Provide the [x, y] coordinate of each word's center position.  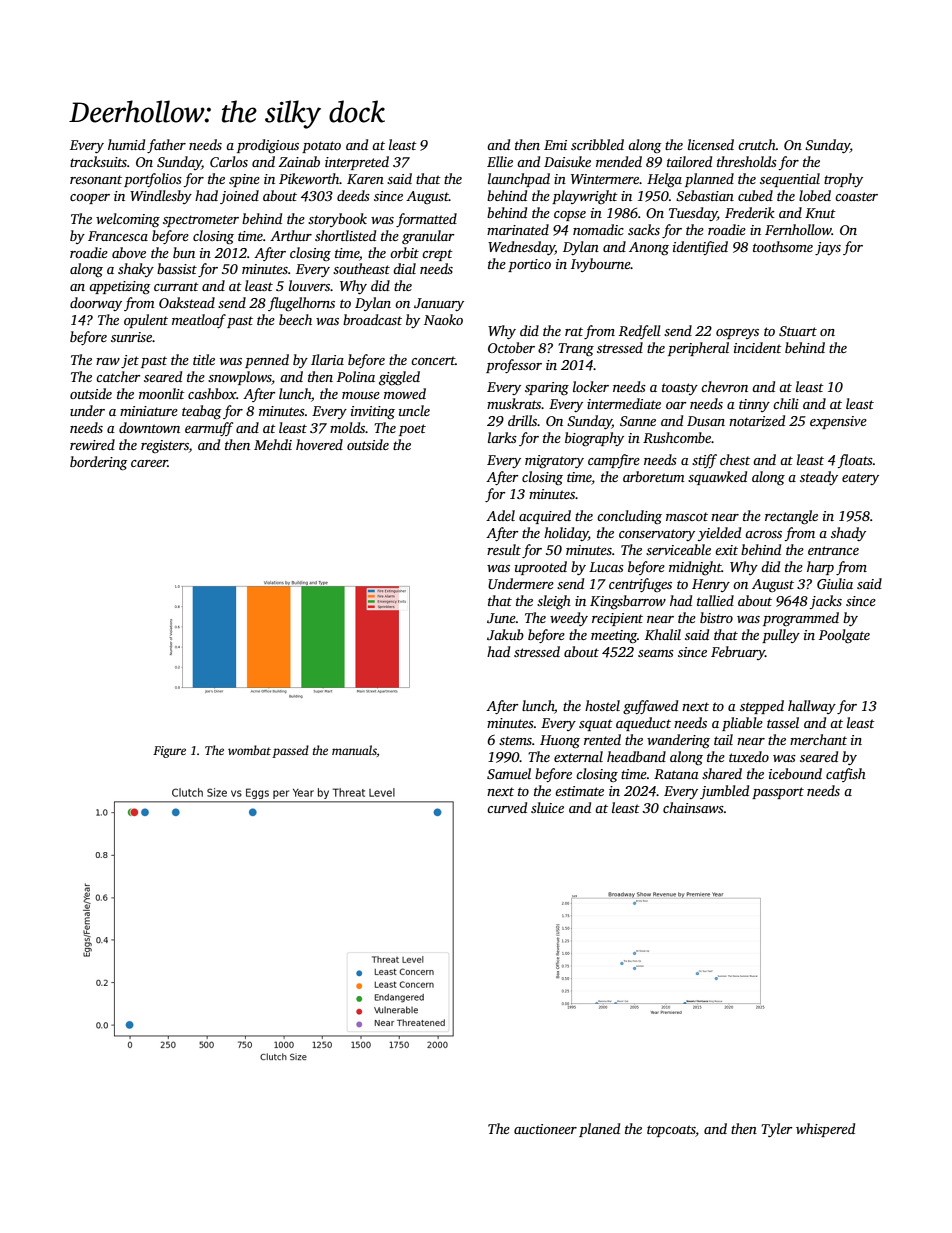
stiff [704, 461]
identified [700, 248]
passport [778, 793]
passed [290, 751]
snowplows [240, 378]
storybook [337, 220]
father [166, 146]
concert [433, 360]
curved [507, 807]
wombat [249, 750]
